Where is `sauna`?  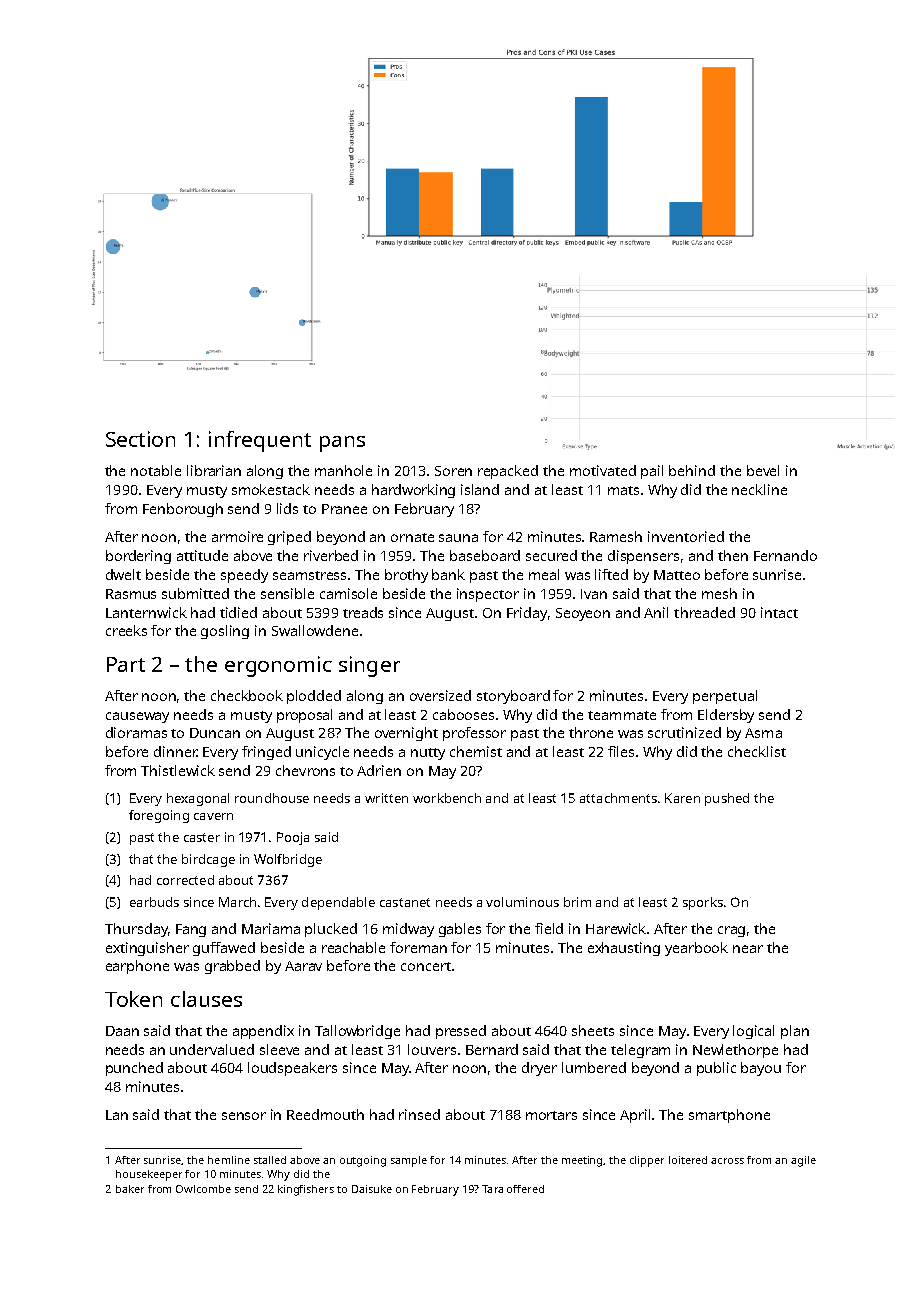
sauna is located at coordinates (458, 538).
